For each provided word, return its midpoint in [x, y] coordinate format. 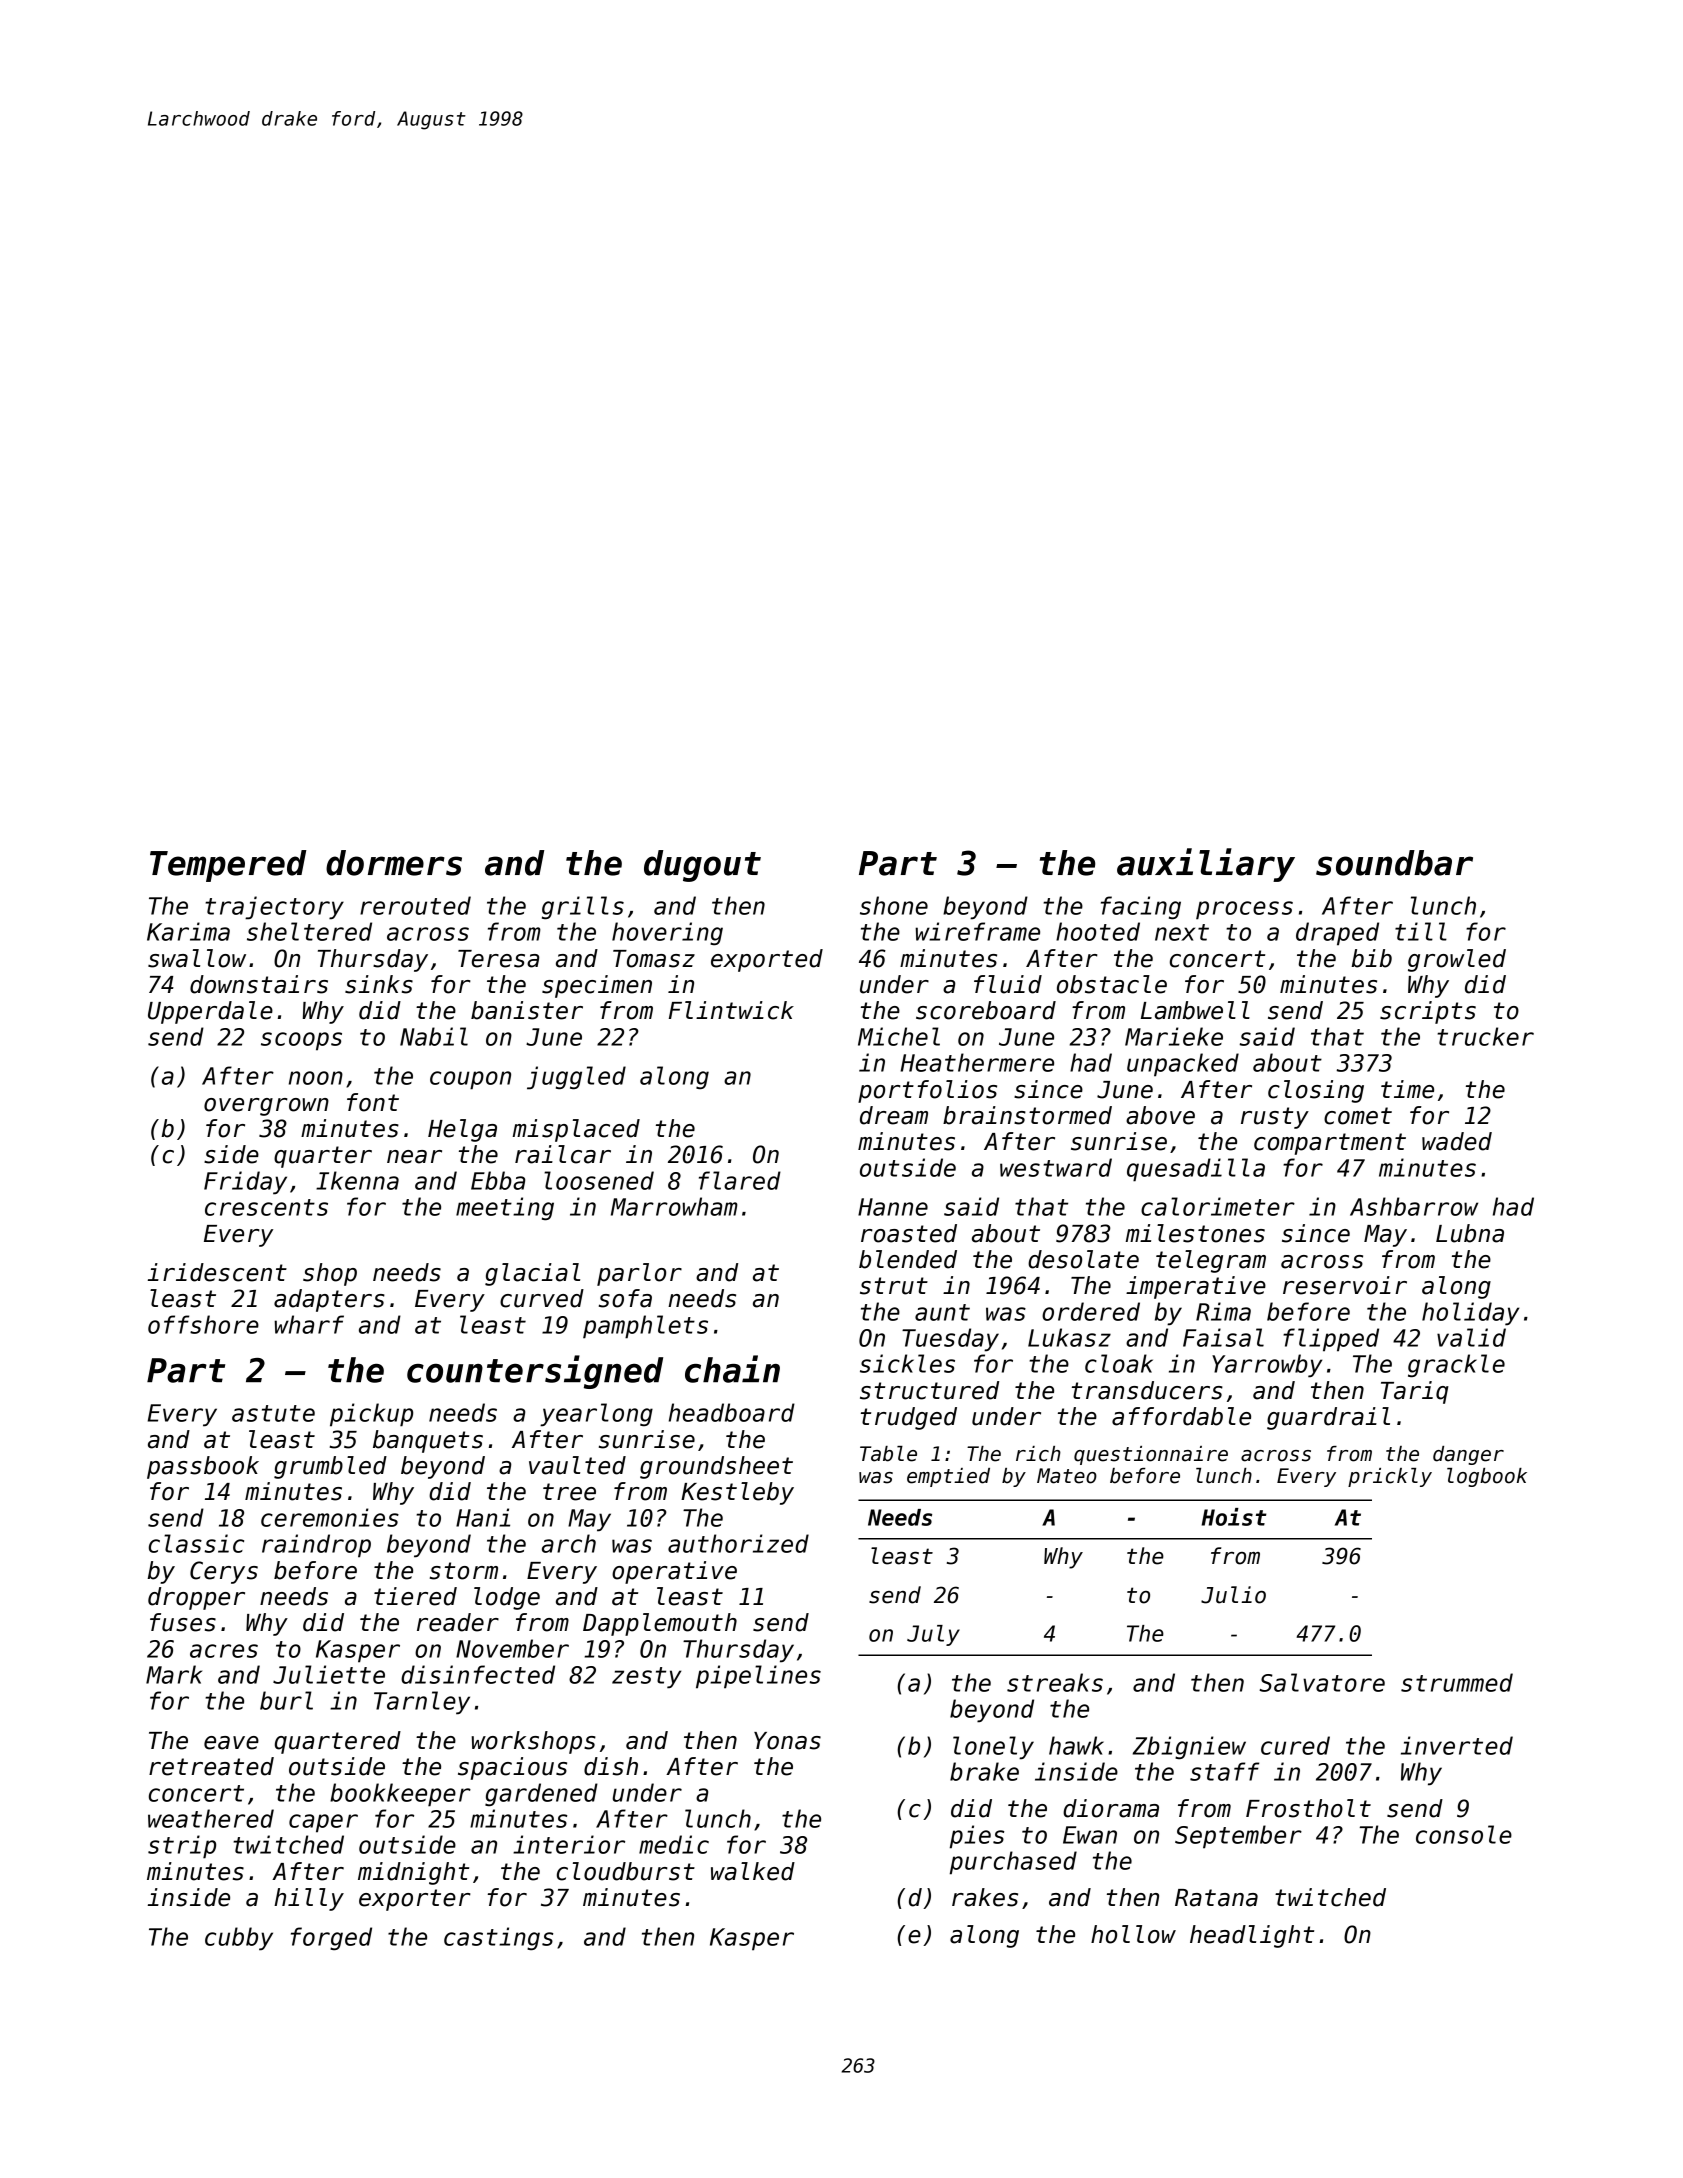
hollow [1133, 1934]
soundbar [1394, 863]
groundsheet [716, 1467]
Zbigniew [1189, 1748]
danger [1468, 1455]
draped [1337, 934]
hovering [667, 934]
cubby [239, 1939]
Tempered [228, 866]
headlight [1252, 1936]
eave [231, 1743]
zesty [646, 1678]
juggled [576, 1078]
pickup [371, 1415]
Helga [462, 1130]
